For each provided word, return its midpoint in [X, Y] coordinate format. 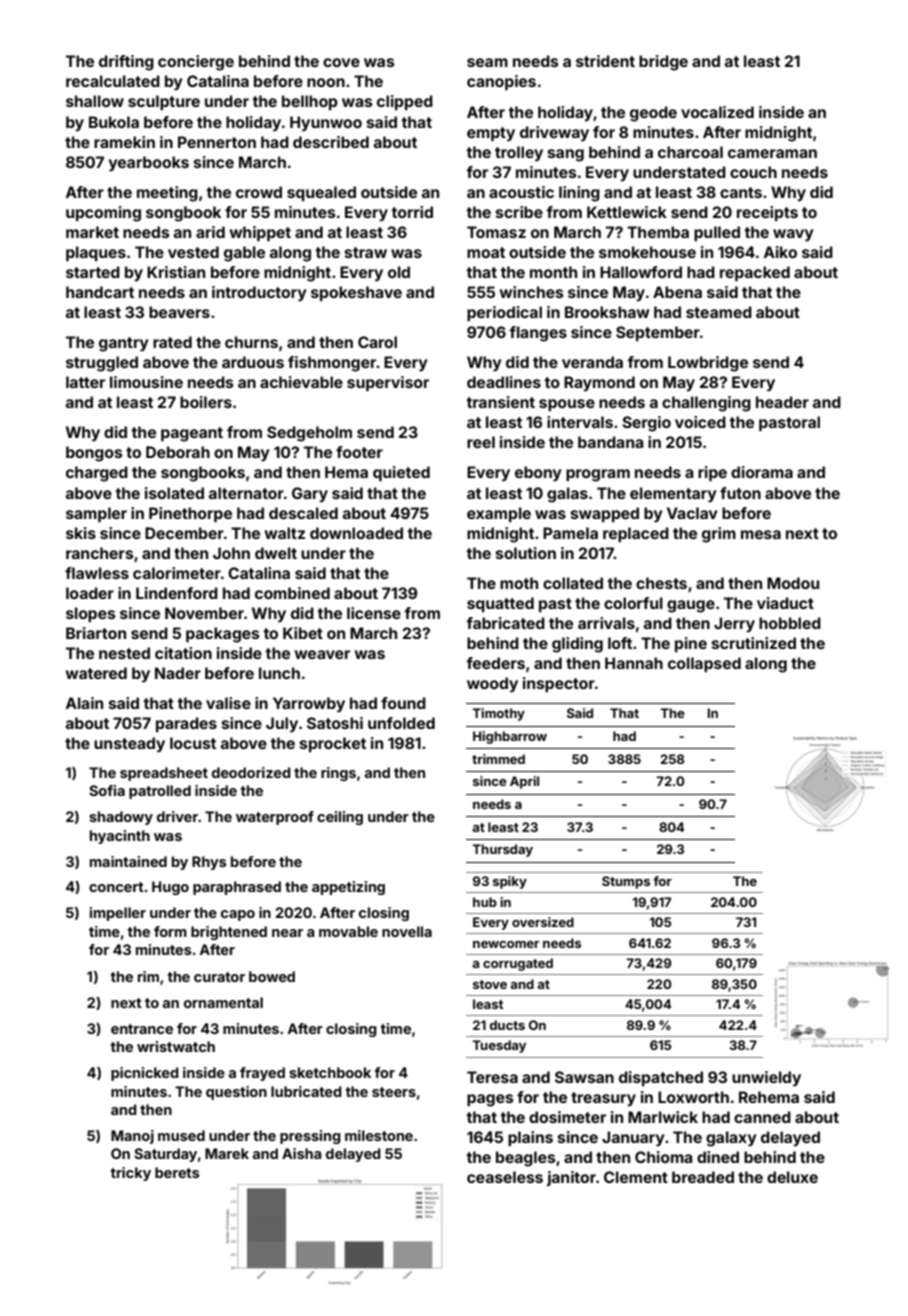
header [782, 402]
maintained [128, 861]
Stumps [626, 882]
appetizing [348, 888]
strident [605, 61]
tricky [131, 1174]
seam [487, 62]
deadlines [504, 382]
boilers [206, 402]
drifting [126, 63]
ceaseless [505, 1177]
